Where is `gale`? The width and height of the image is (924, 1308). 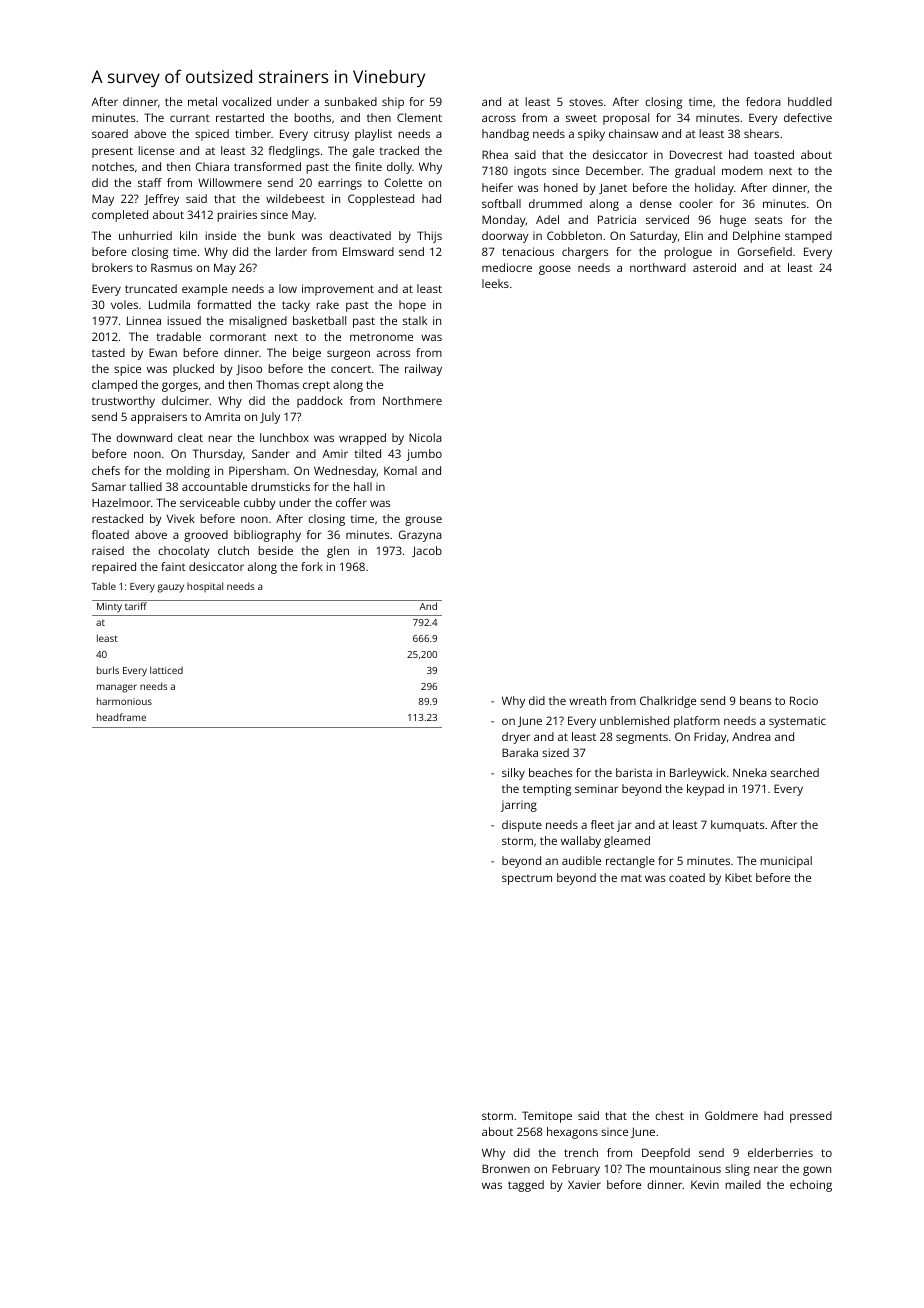 gale is located at coordinates (363, 152).
